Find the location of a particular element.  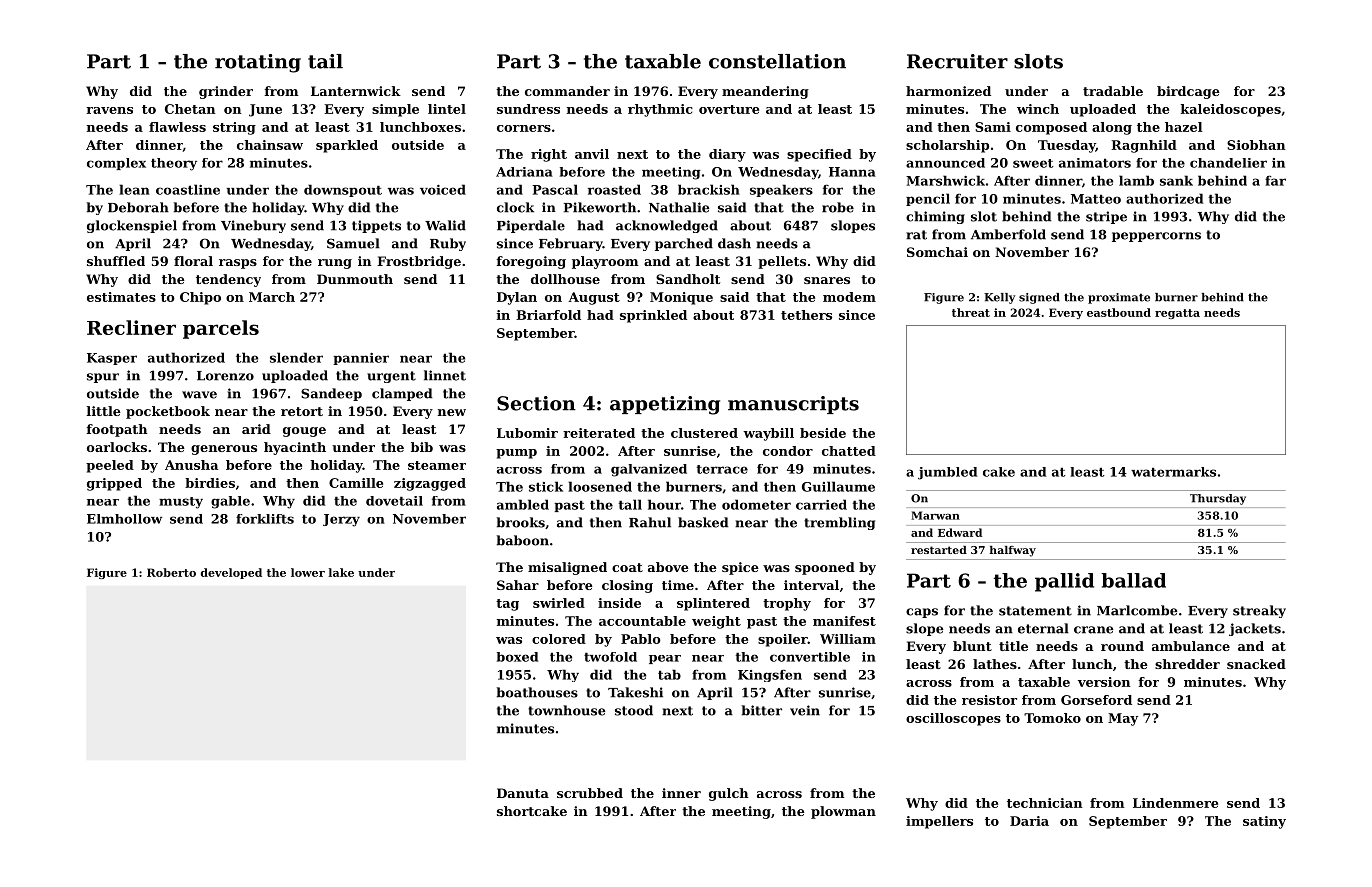

Sami is located at coordinates (993, 127).
